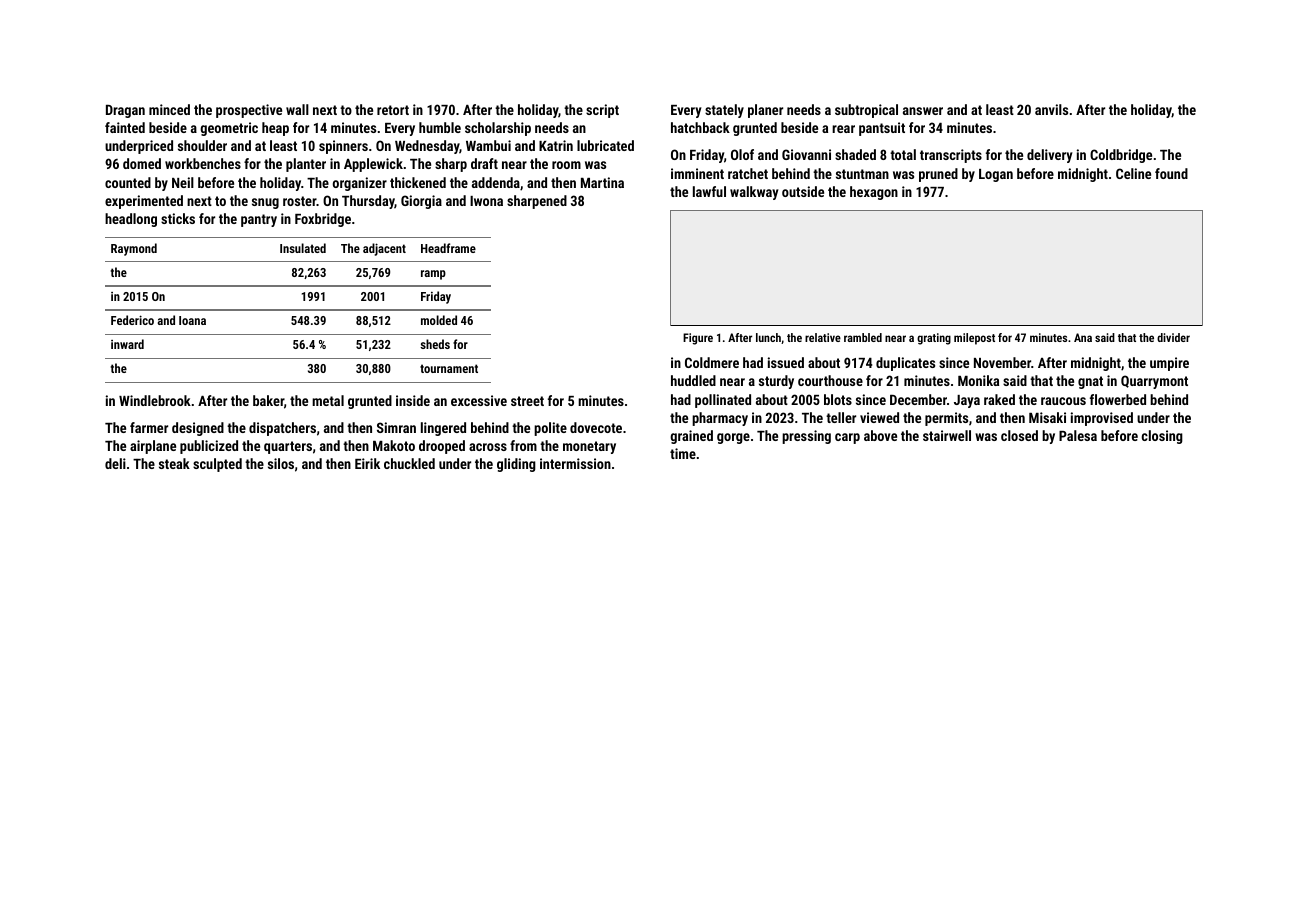 This screenshot has height=924, width=1308. What do you see at coordinates (527, 401) in the screenshot?
I see `street` at bounding box center [527, 401].
